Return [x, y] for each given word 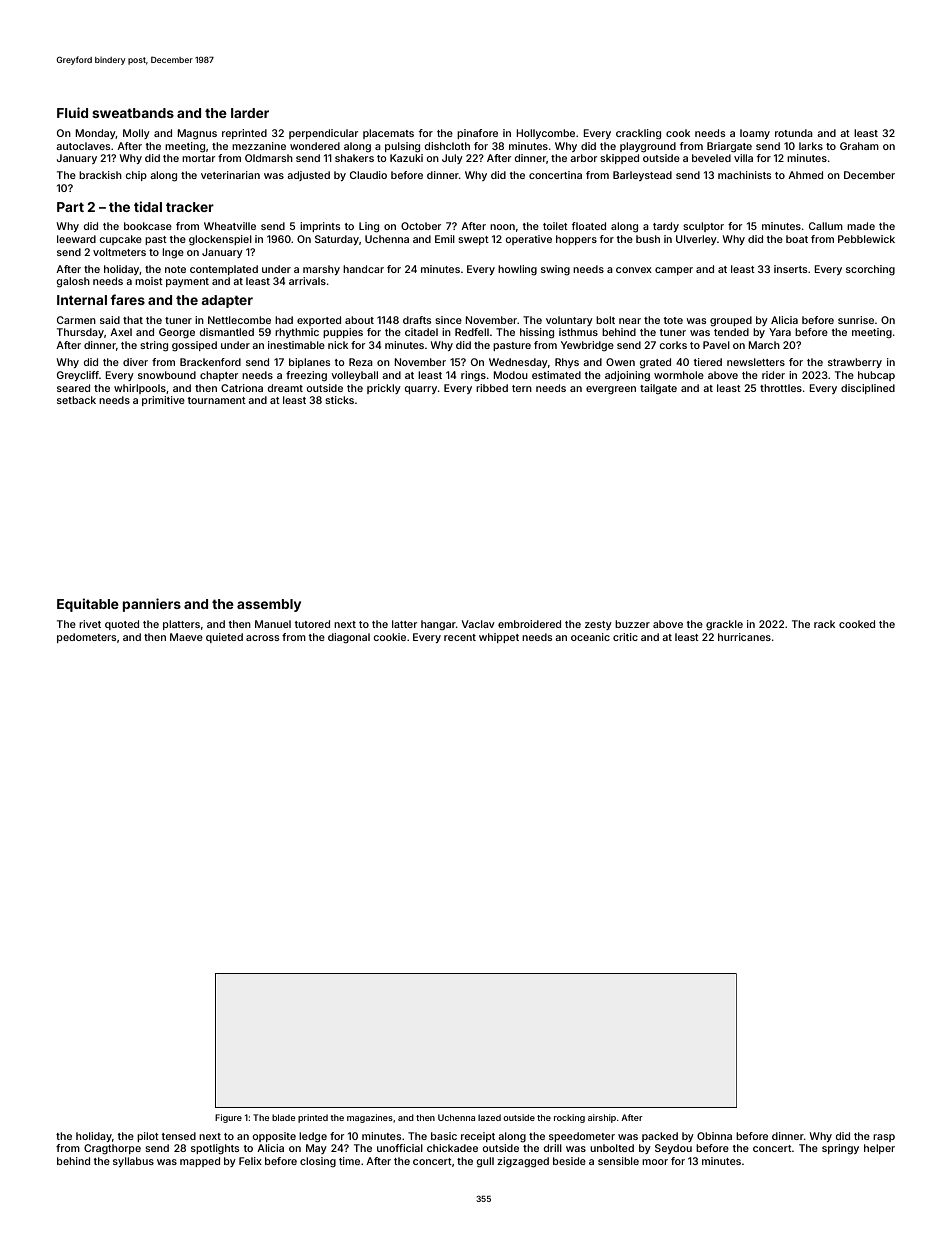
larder [250, 113]
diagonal [349, 638]
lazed [489, 1117]
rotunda [794, 133]
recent [460, 637]
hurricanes [744, 637]
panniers [152, 605]
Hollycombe [545, 134]
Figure [228, 1118]
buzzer [632, 624]
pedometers [86, 638]
